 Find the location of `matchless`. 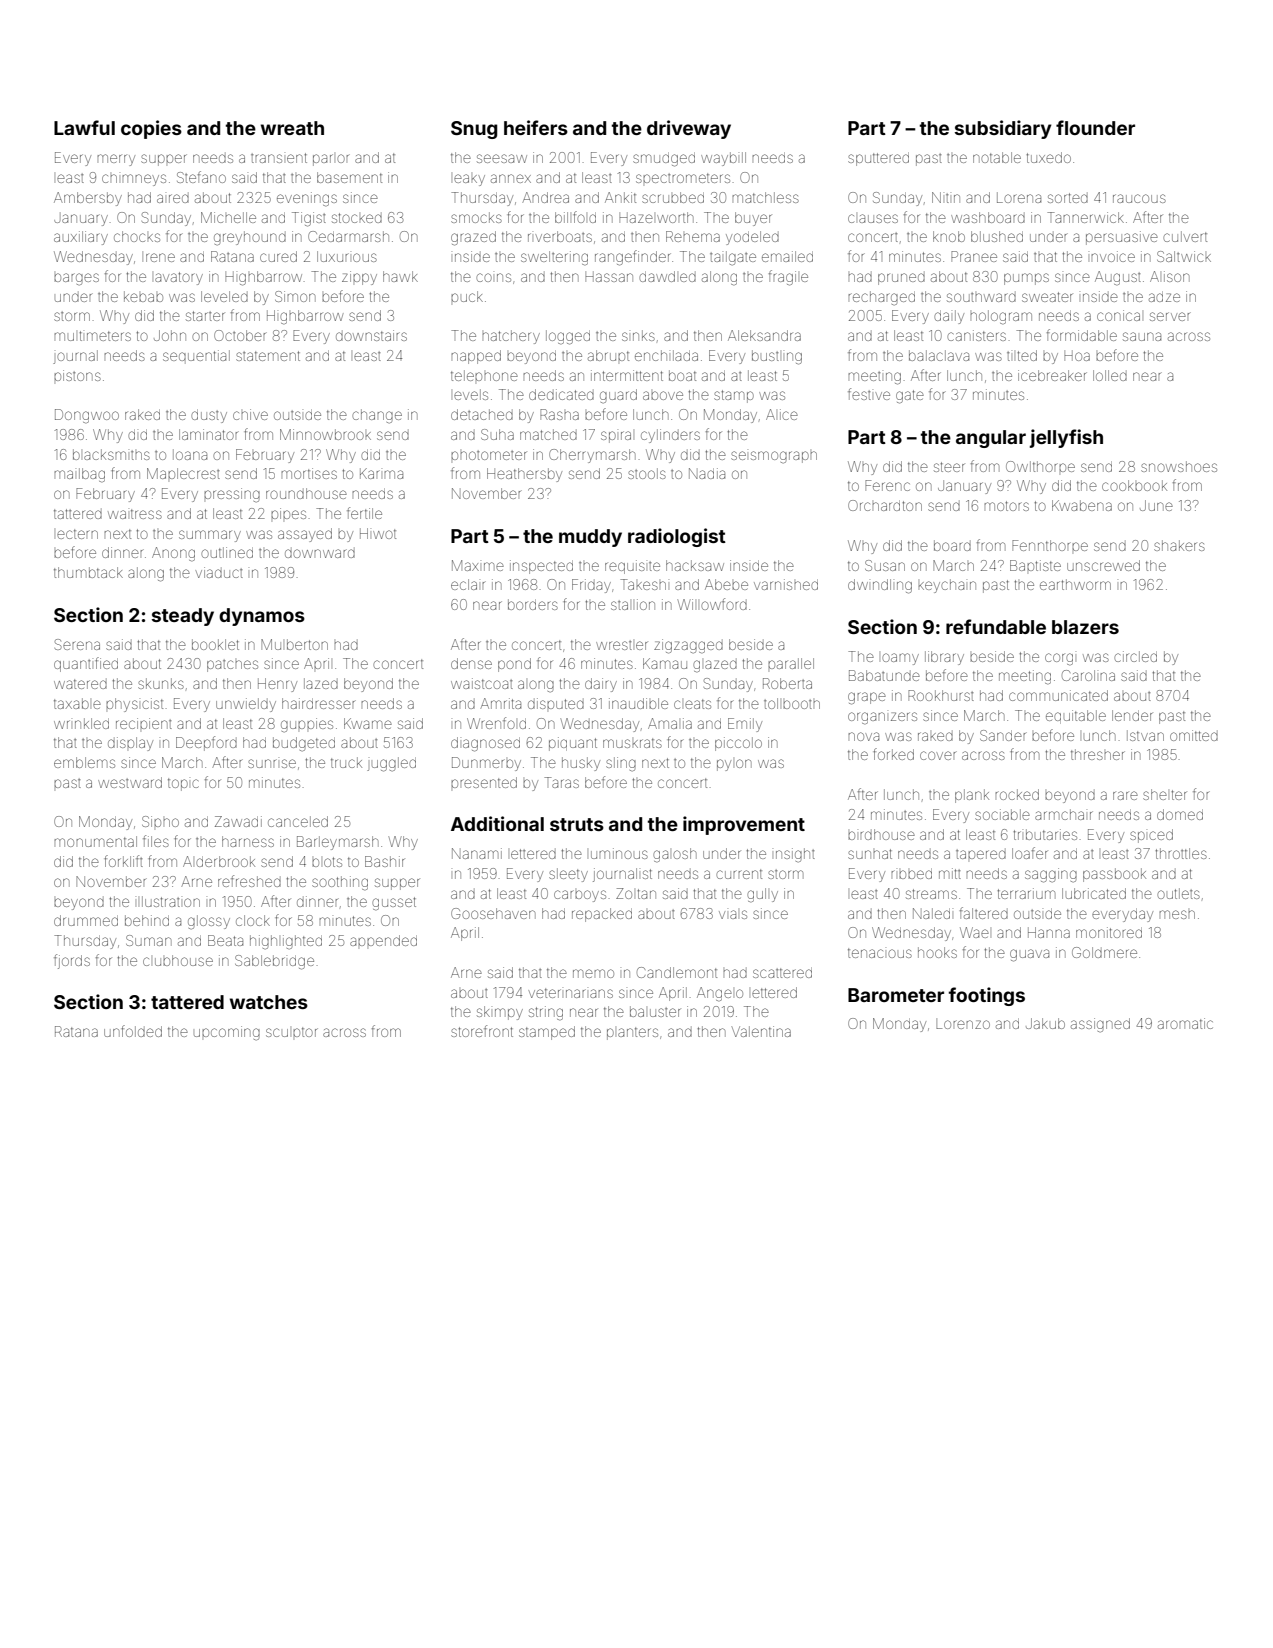

matchless is located at coordinates (765, 197).
